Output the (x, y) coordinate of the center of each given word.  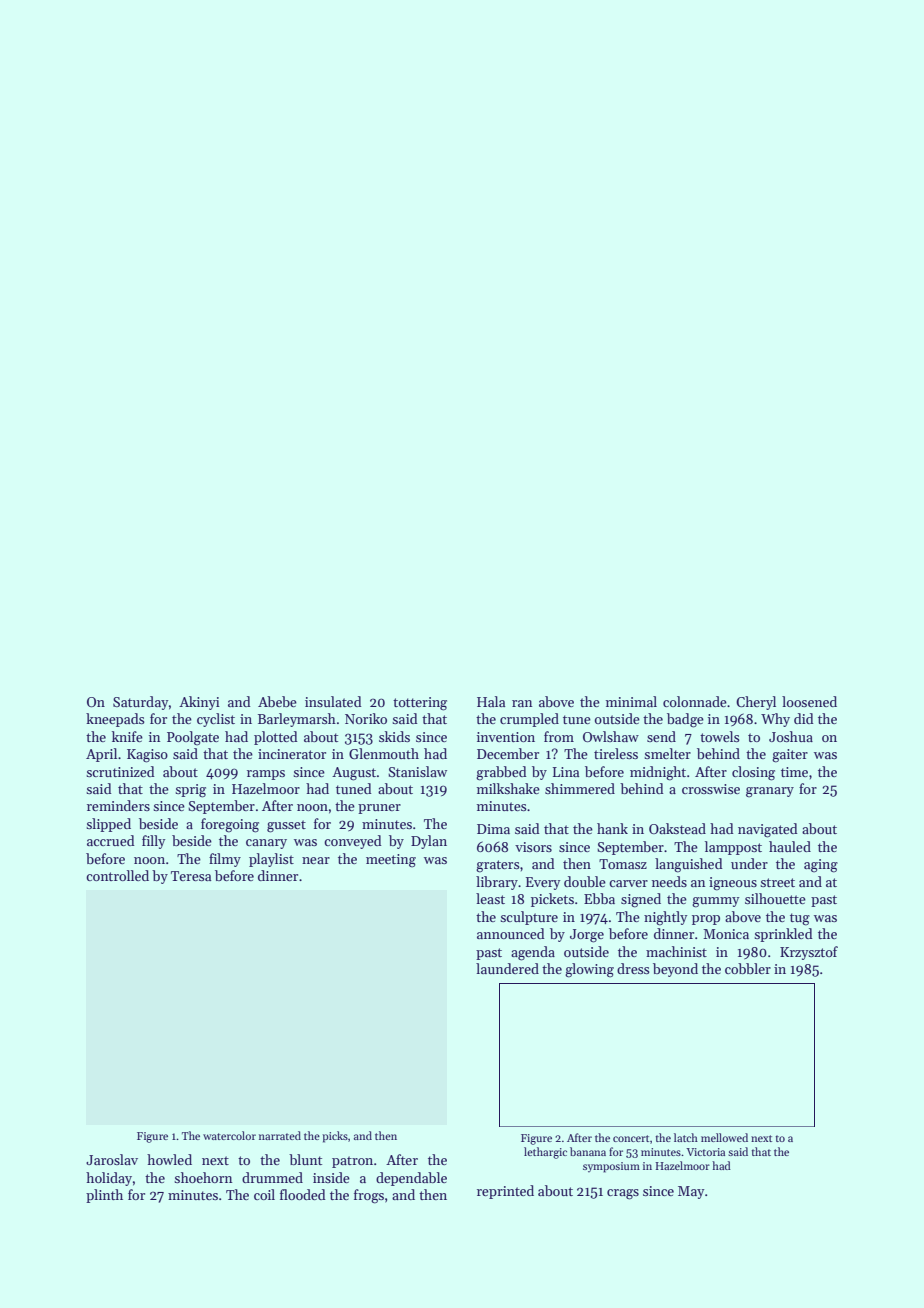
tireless (616, 753)
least (490, 898)
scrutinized (120, 771)
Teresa (191, 876)
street (777, 882)
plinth (104, 1196)
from (559, 736)
